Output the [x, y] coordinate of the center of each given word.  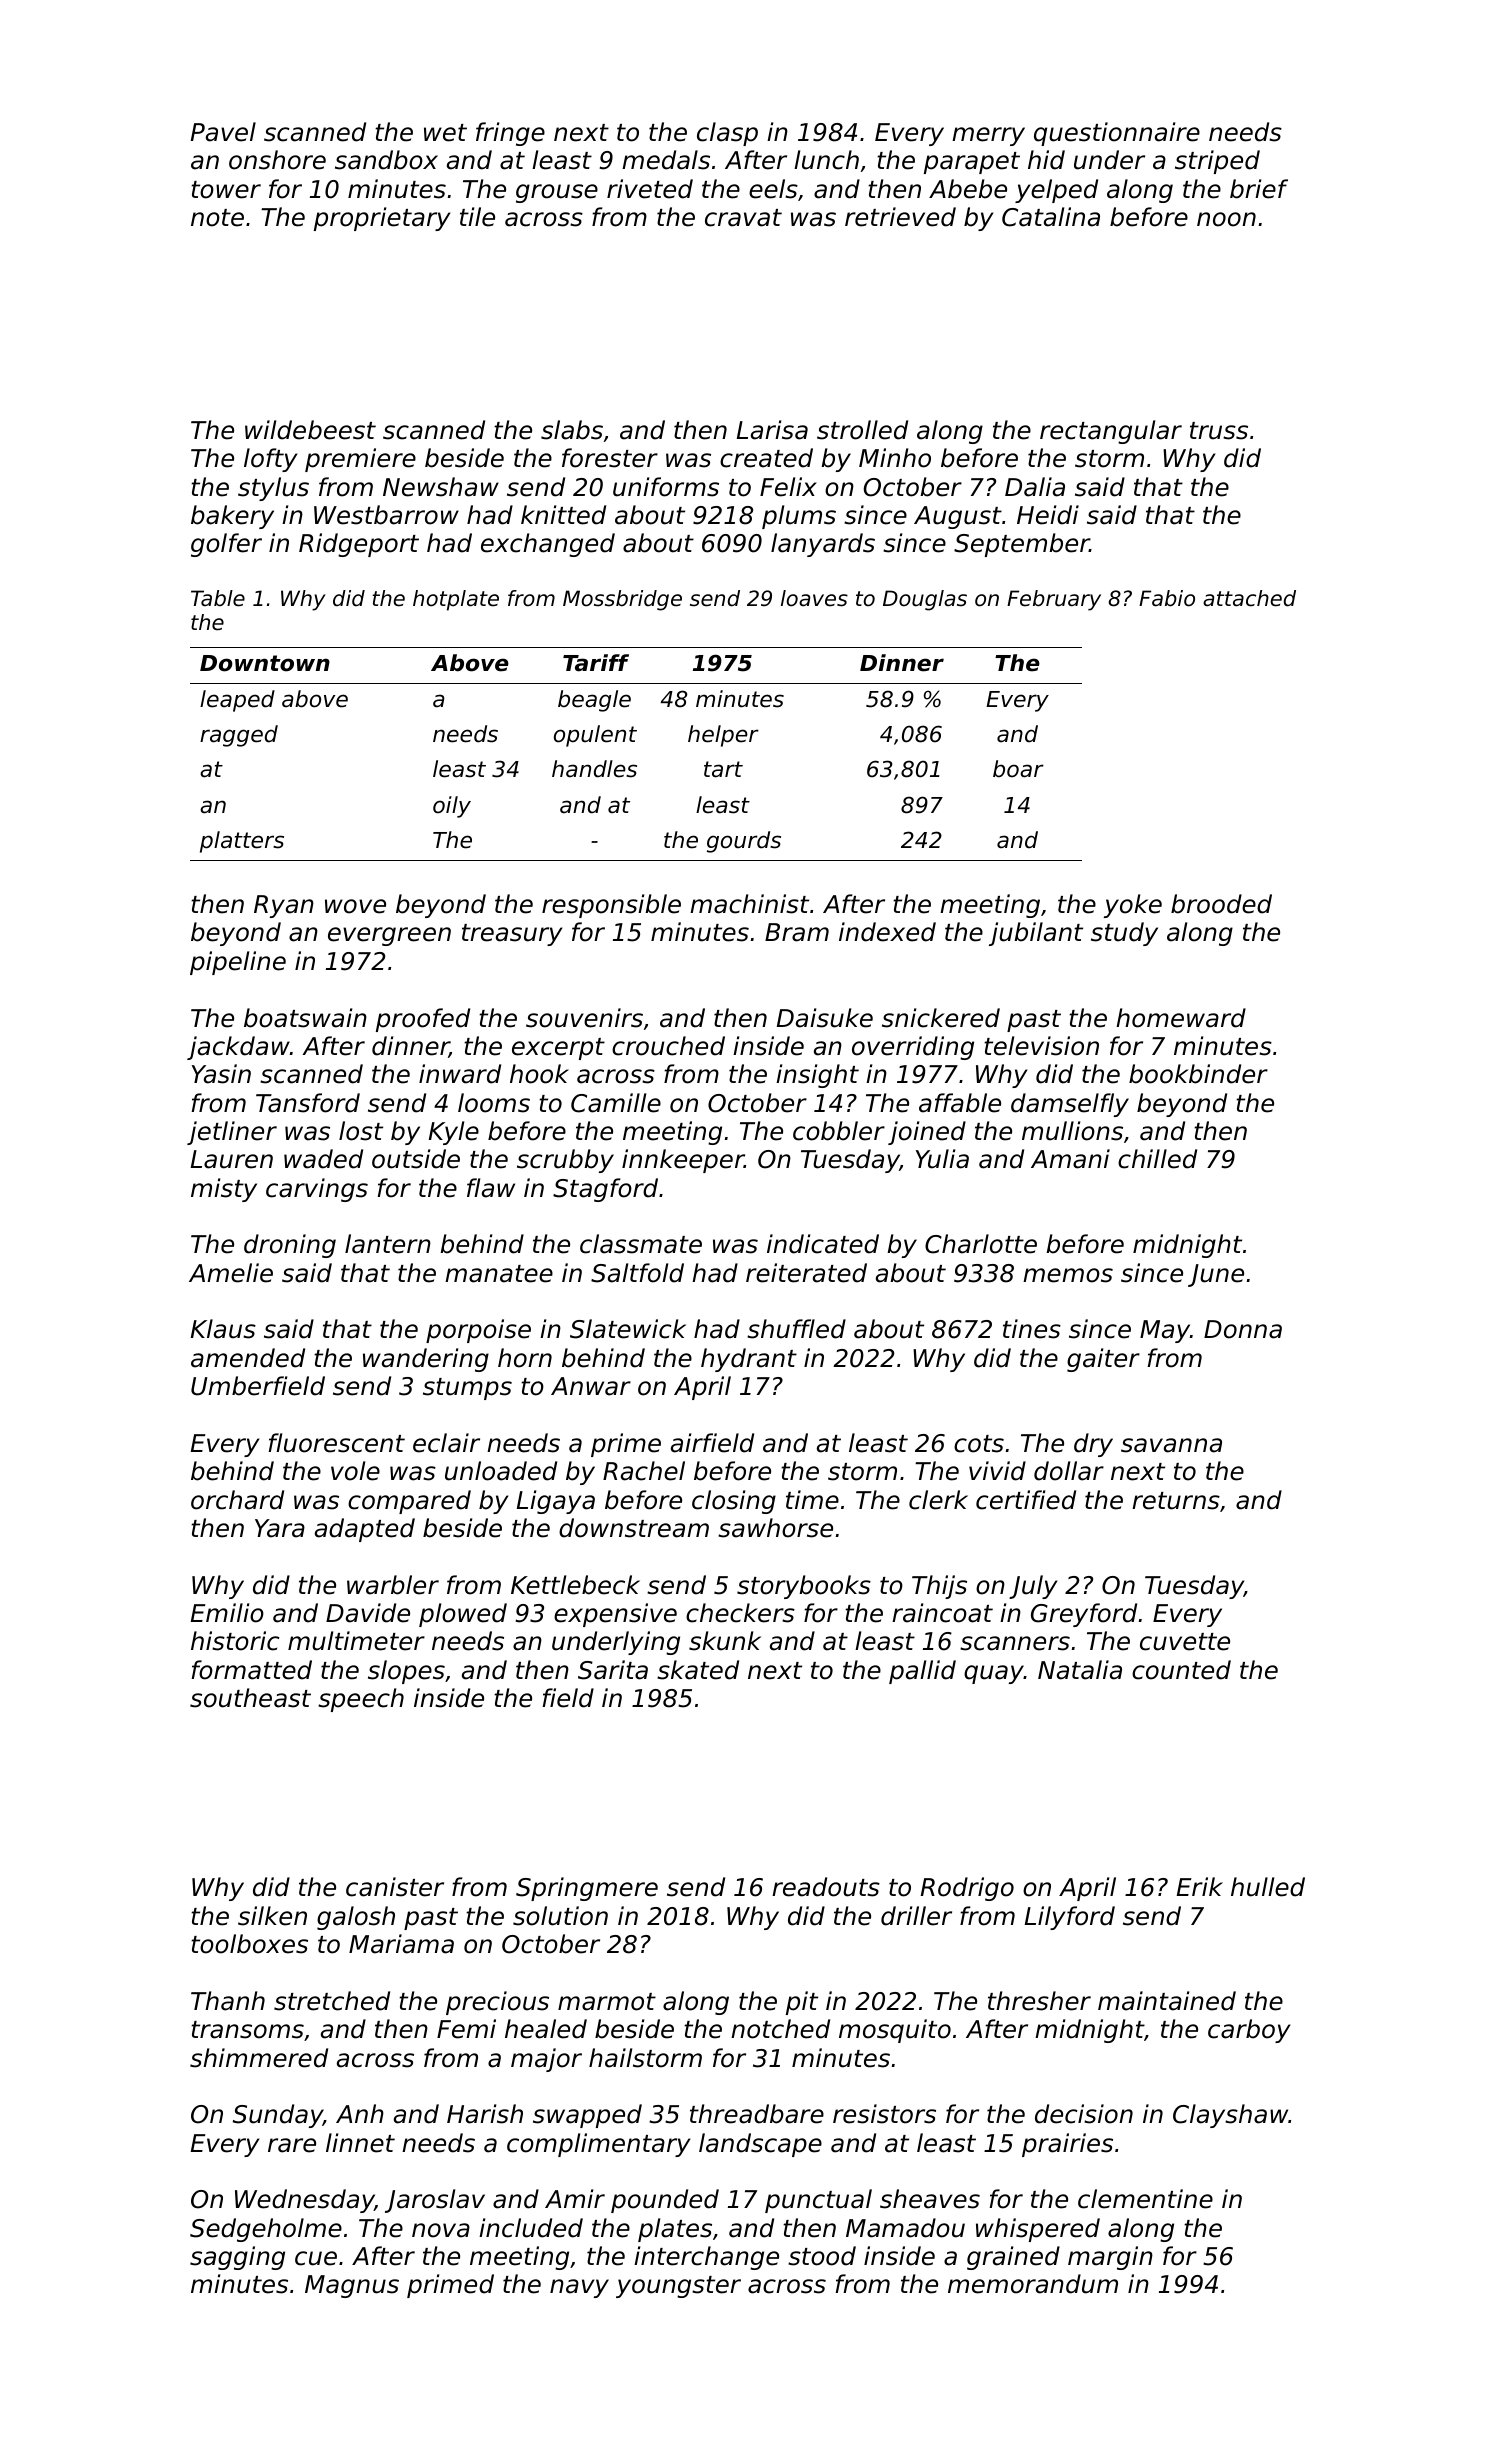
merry [988, 136]
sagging [237, 2258]
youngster [678, 2287]
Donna [1243, 1329]
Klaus [223, 1329]
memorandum [1033, 2284]
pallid [922, 1672]
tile [477, 217]
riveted [650, 189]
